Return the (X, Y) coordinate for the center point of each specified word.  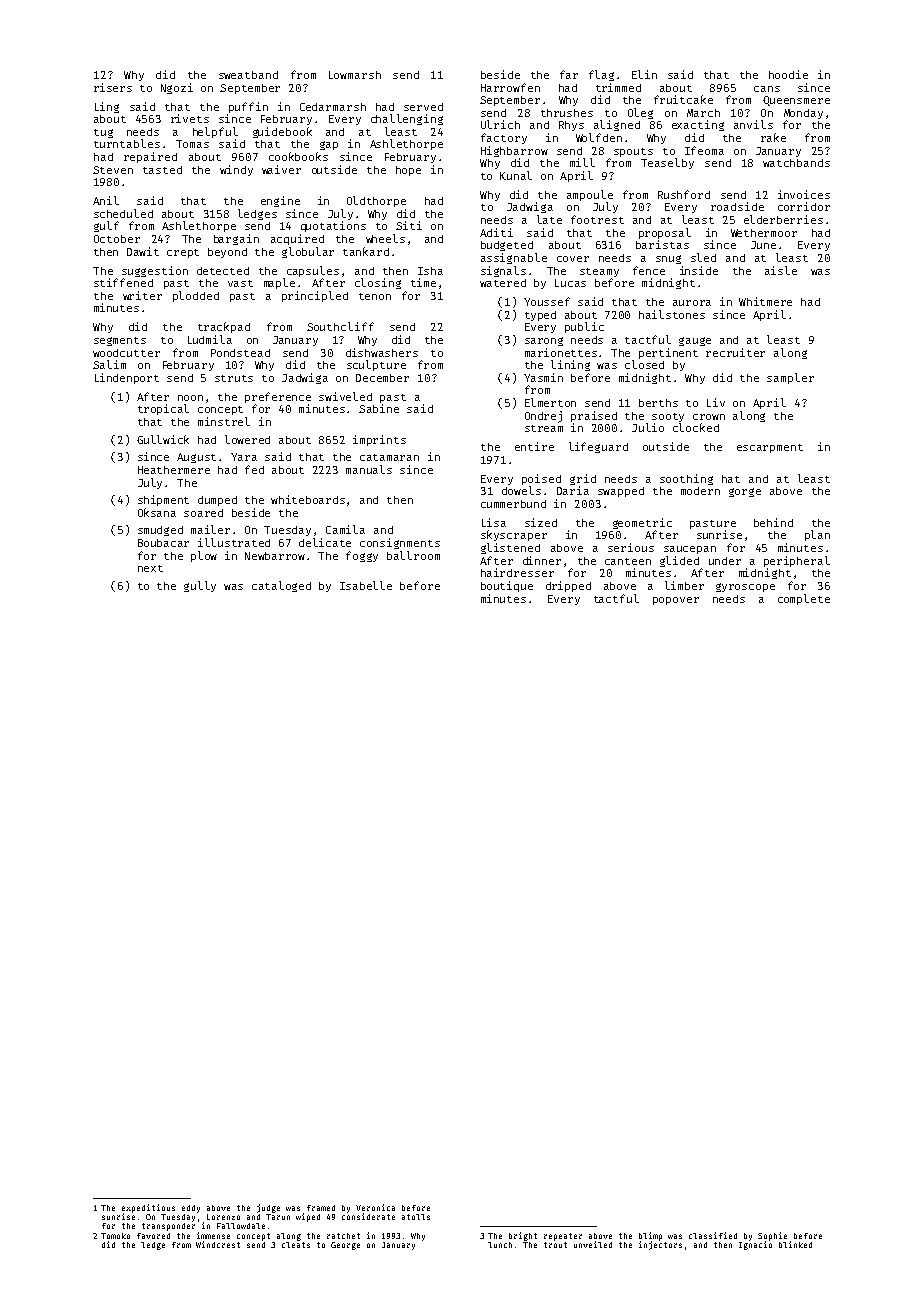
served (423, 107)
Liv (716, 402)
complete (804, 599)
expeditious (148, 1208)
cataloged (281, 586)
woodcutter (126, 353)
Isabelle (366, 585)
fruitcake (683, 99)
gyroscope (745, 587)
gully (200, 586)
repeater (563, 1237)
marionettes (561, 352)
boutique (507, 586)
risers (113, 87)
